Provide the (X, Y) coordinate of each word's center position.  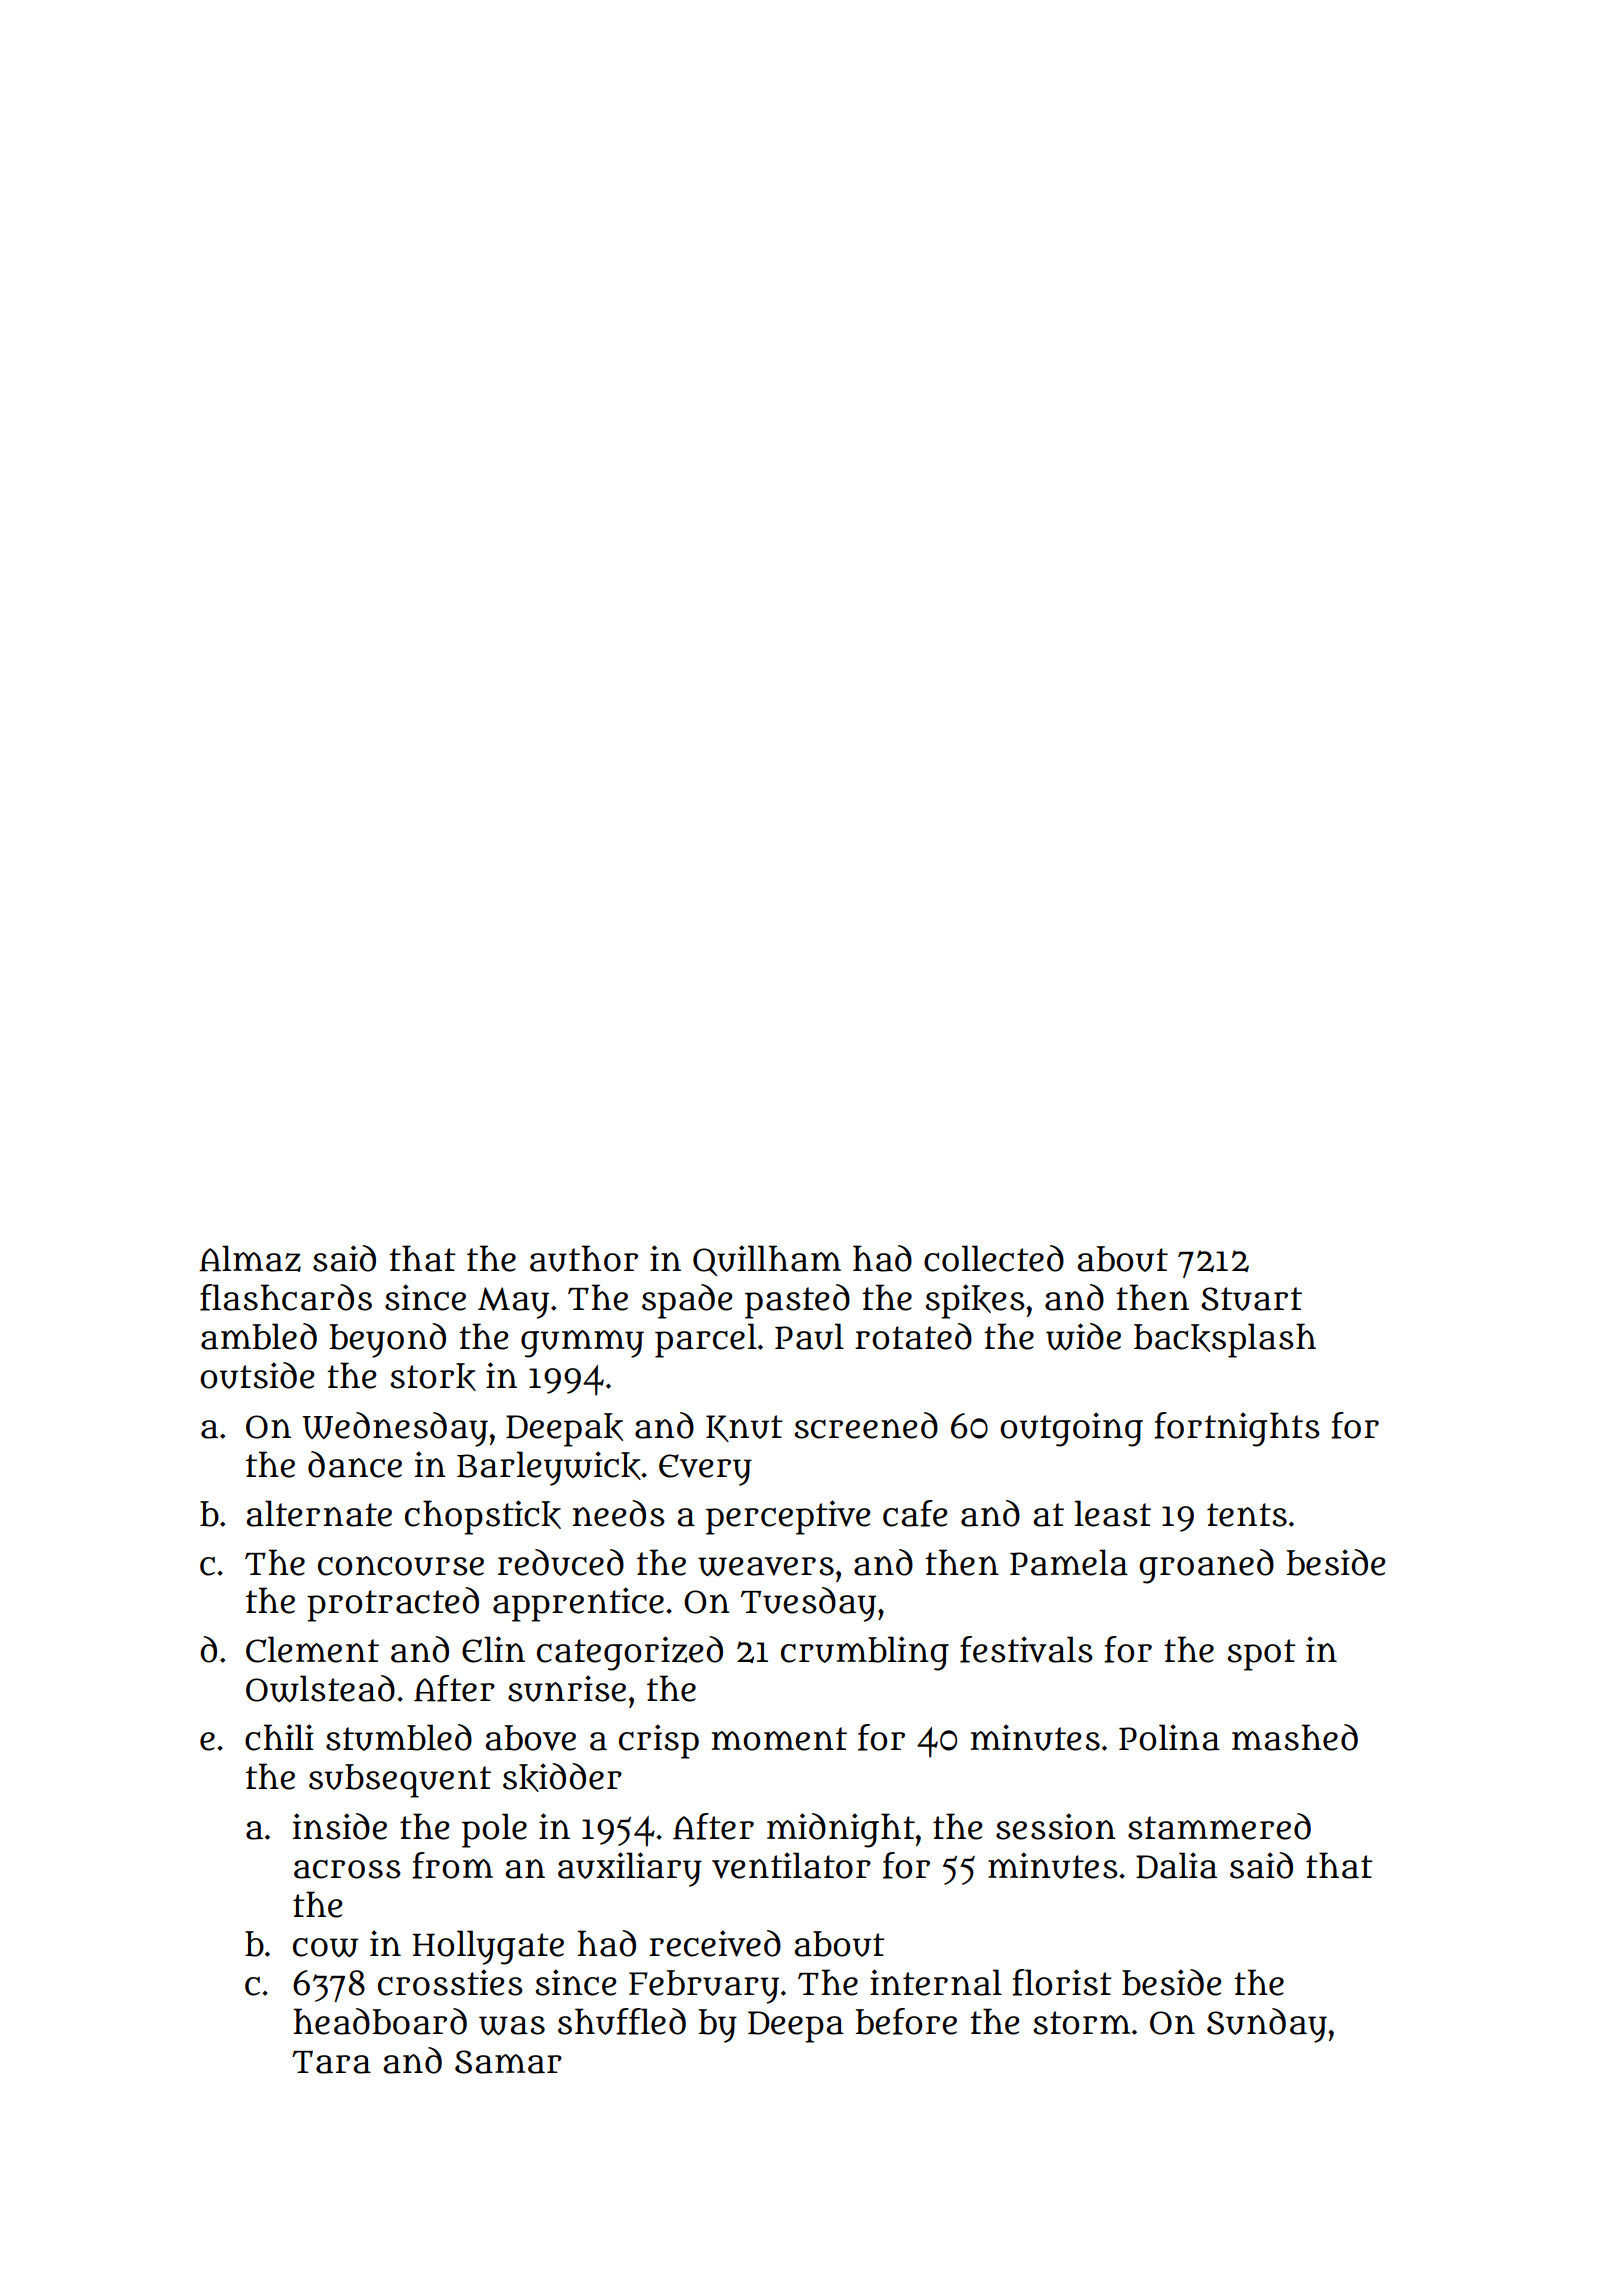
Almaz (250, 1258)
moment (779, 1739)
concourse (401, 1566)
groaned (1206, 1566)
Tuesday (808, 1604)
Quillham (767, 1260)
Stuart (1251, 1299)
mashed (1295, 1737)
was (512, 2025)
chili (279, 1737)
